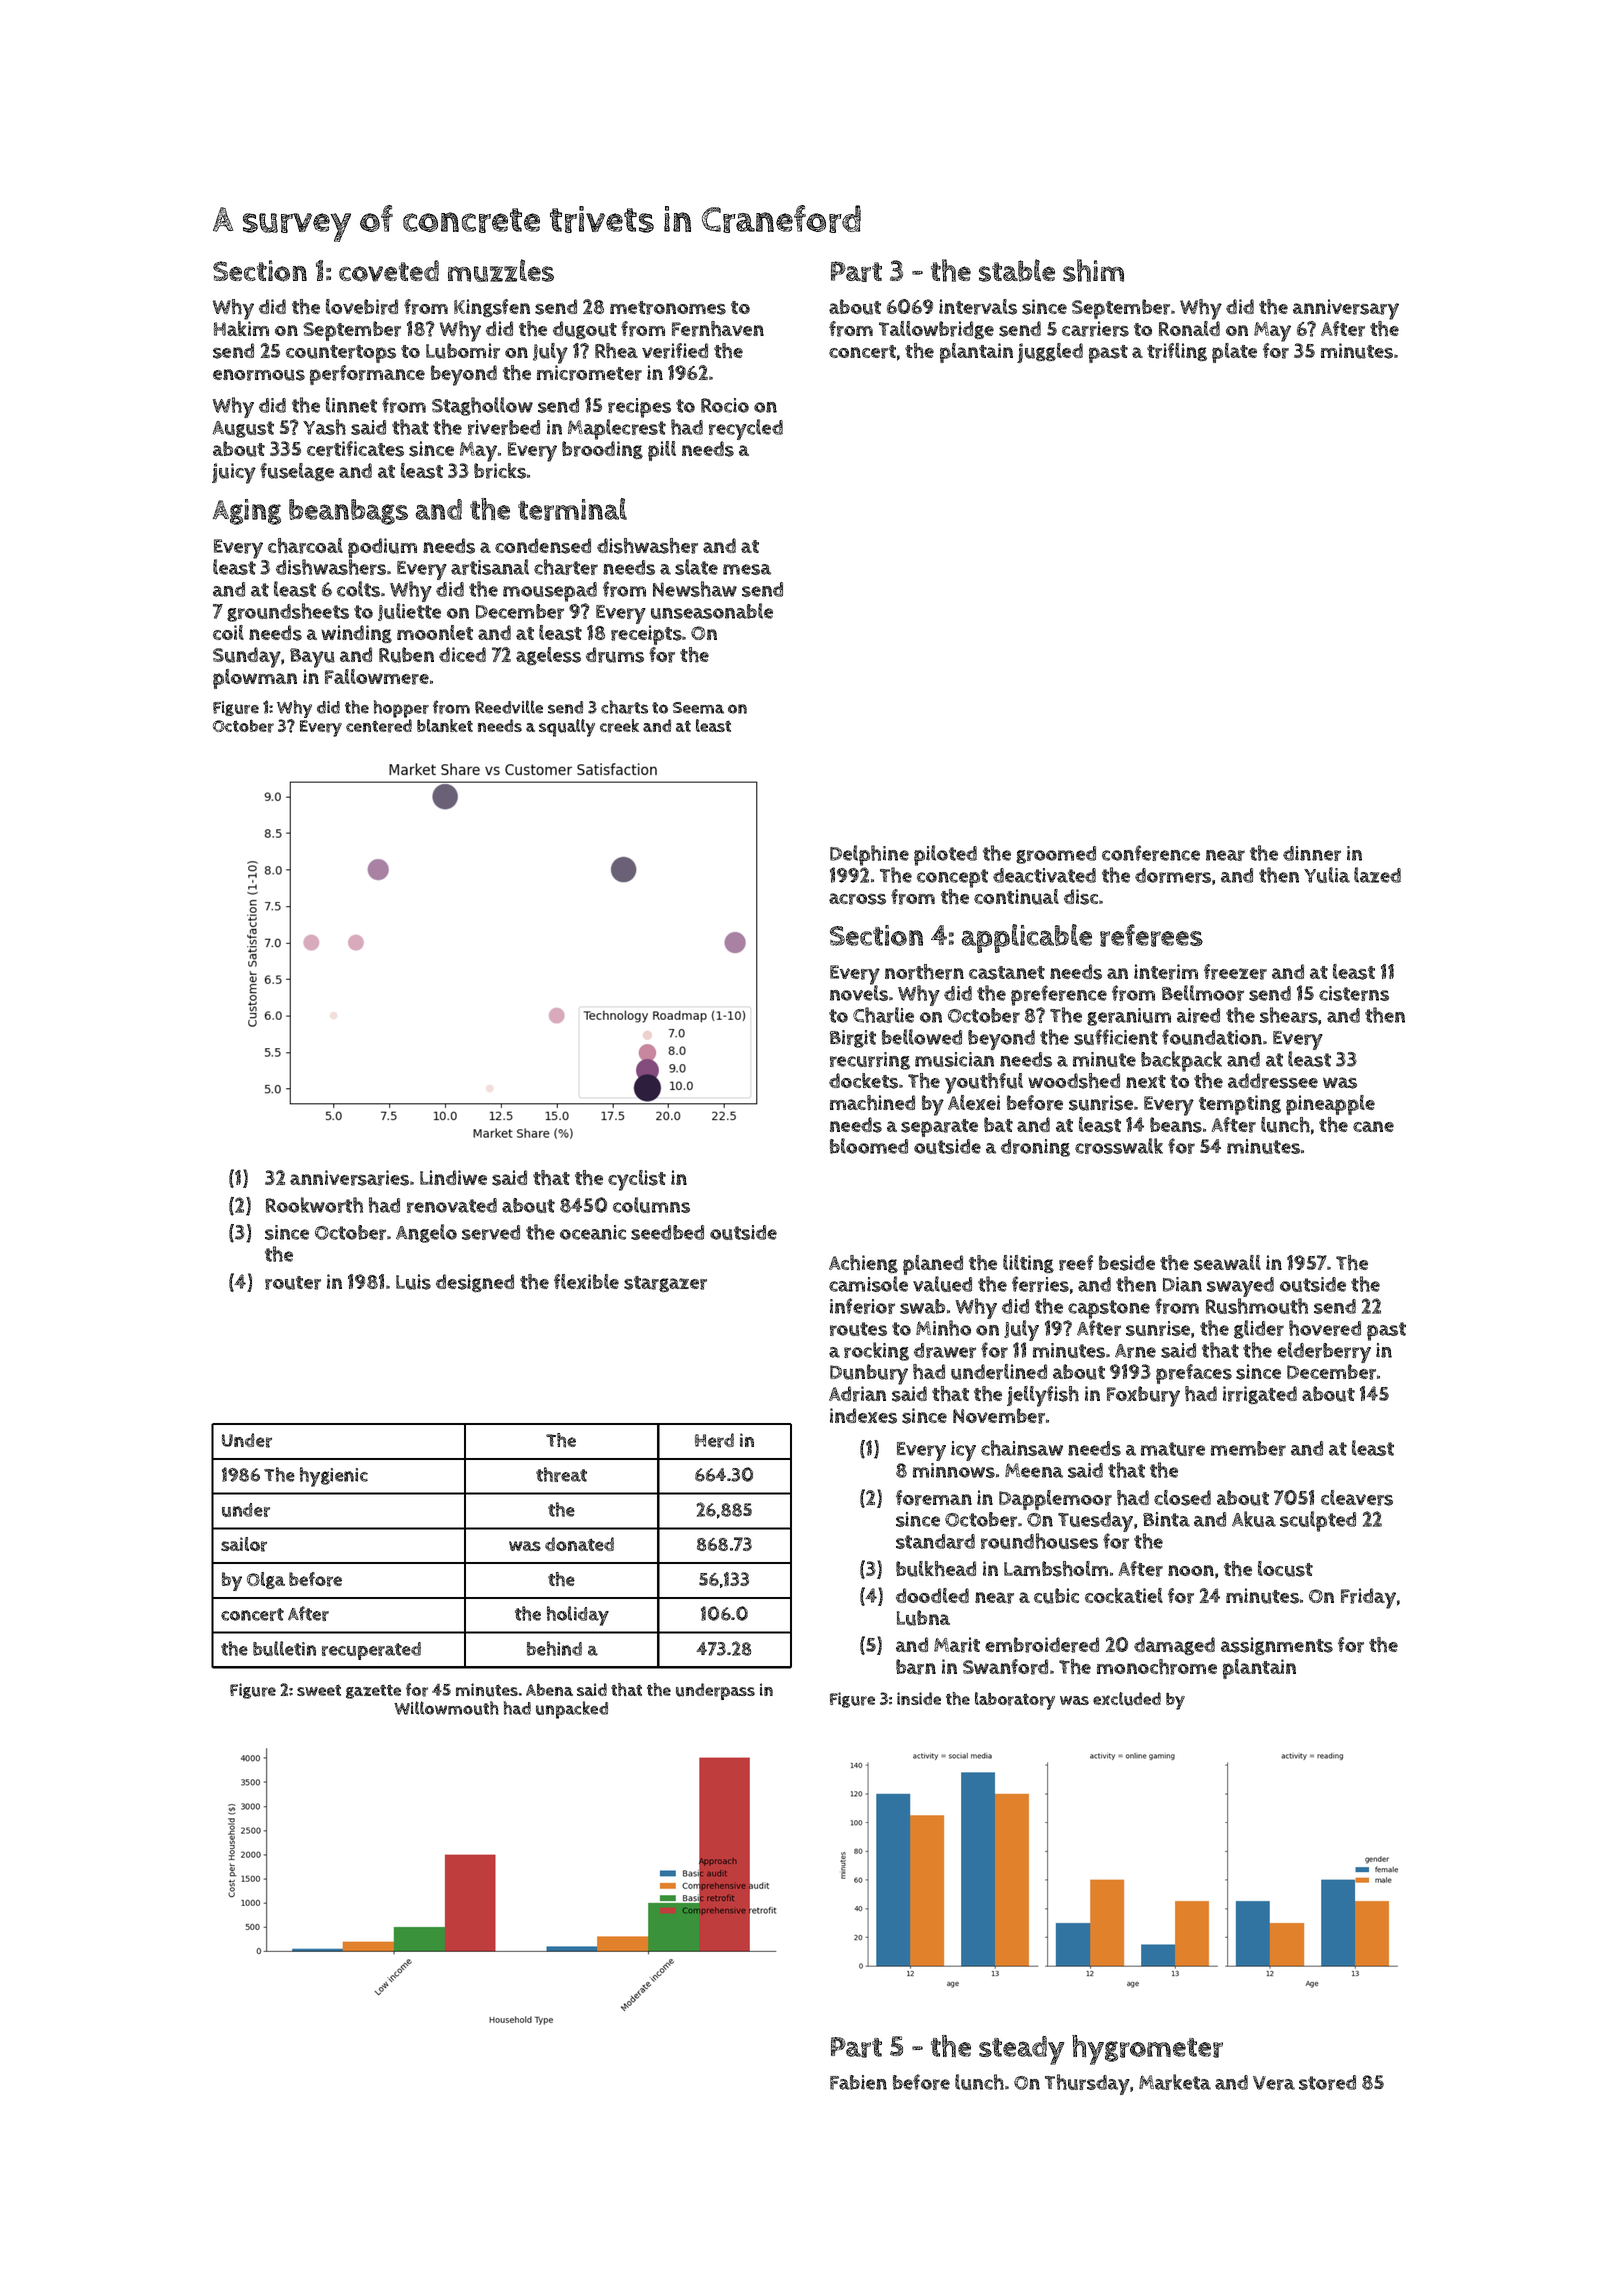 The height and width of the page is (2292, 1620). I want to click on cleavers, so click(1357, 1498).
